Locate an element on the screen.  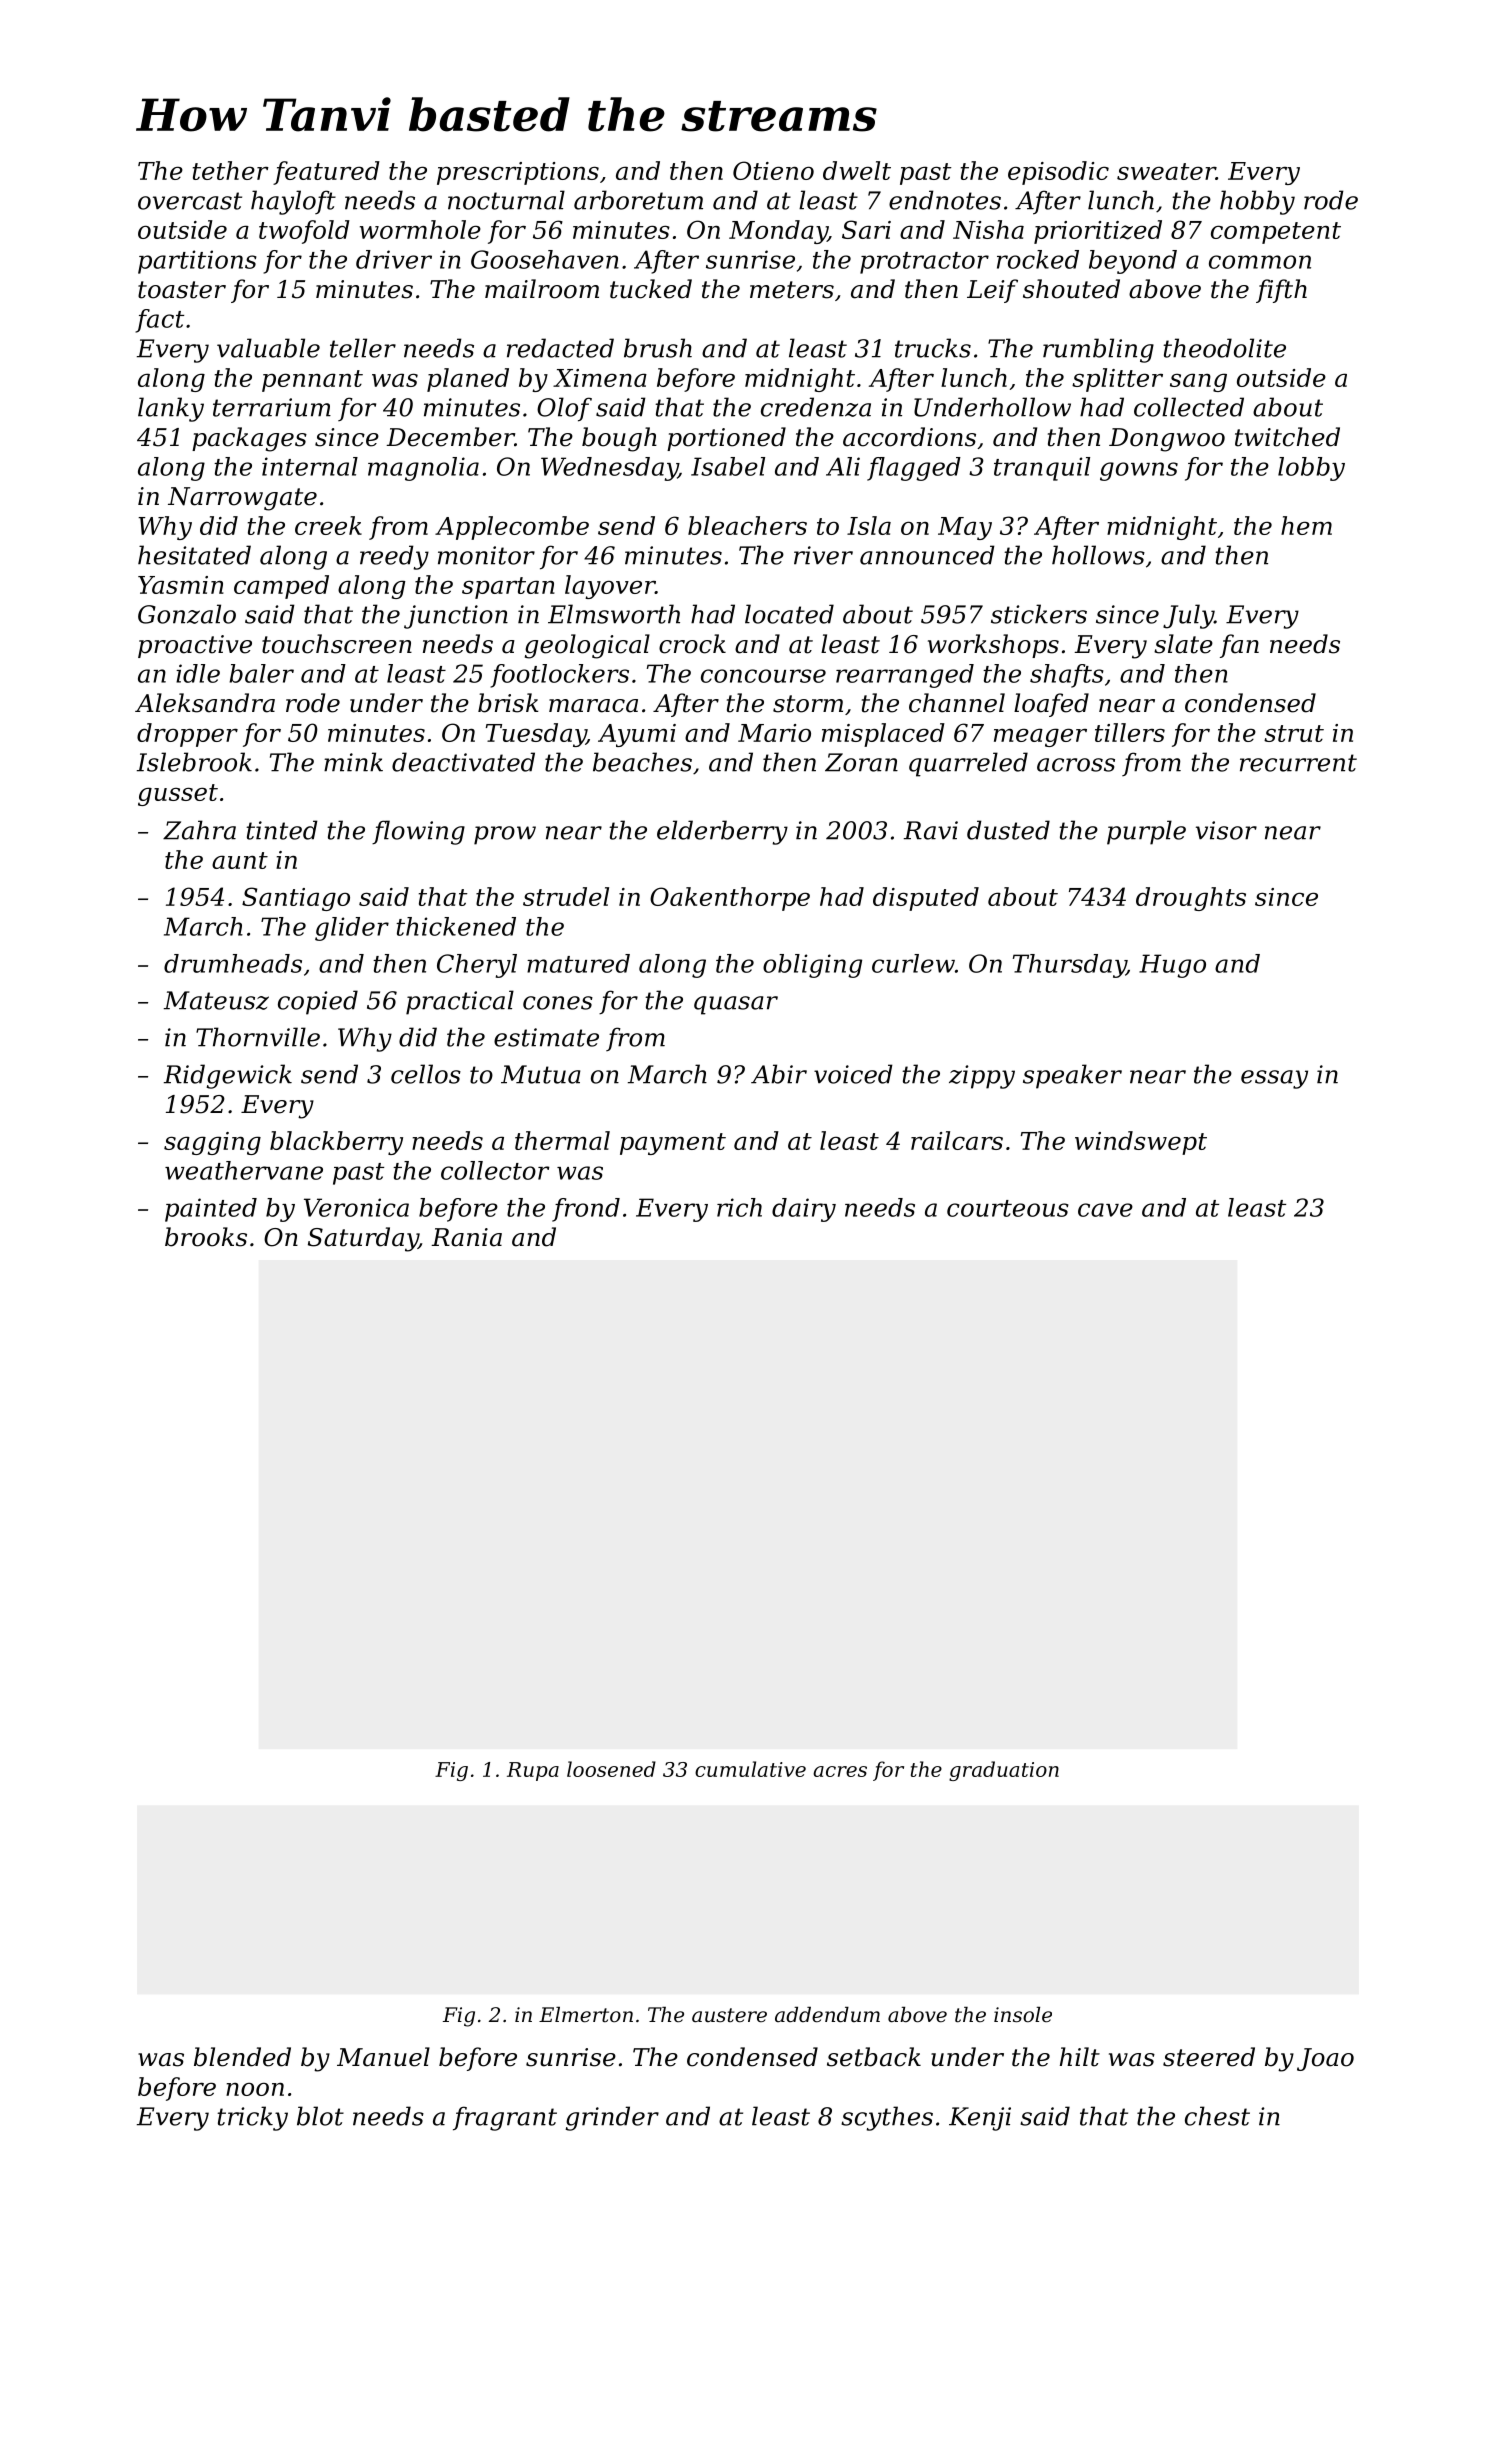
lobby is located at coordinates (1311, 469).
